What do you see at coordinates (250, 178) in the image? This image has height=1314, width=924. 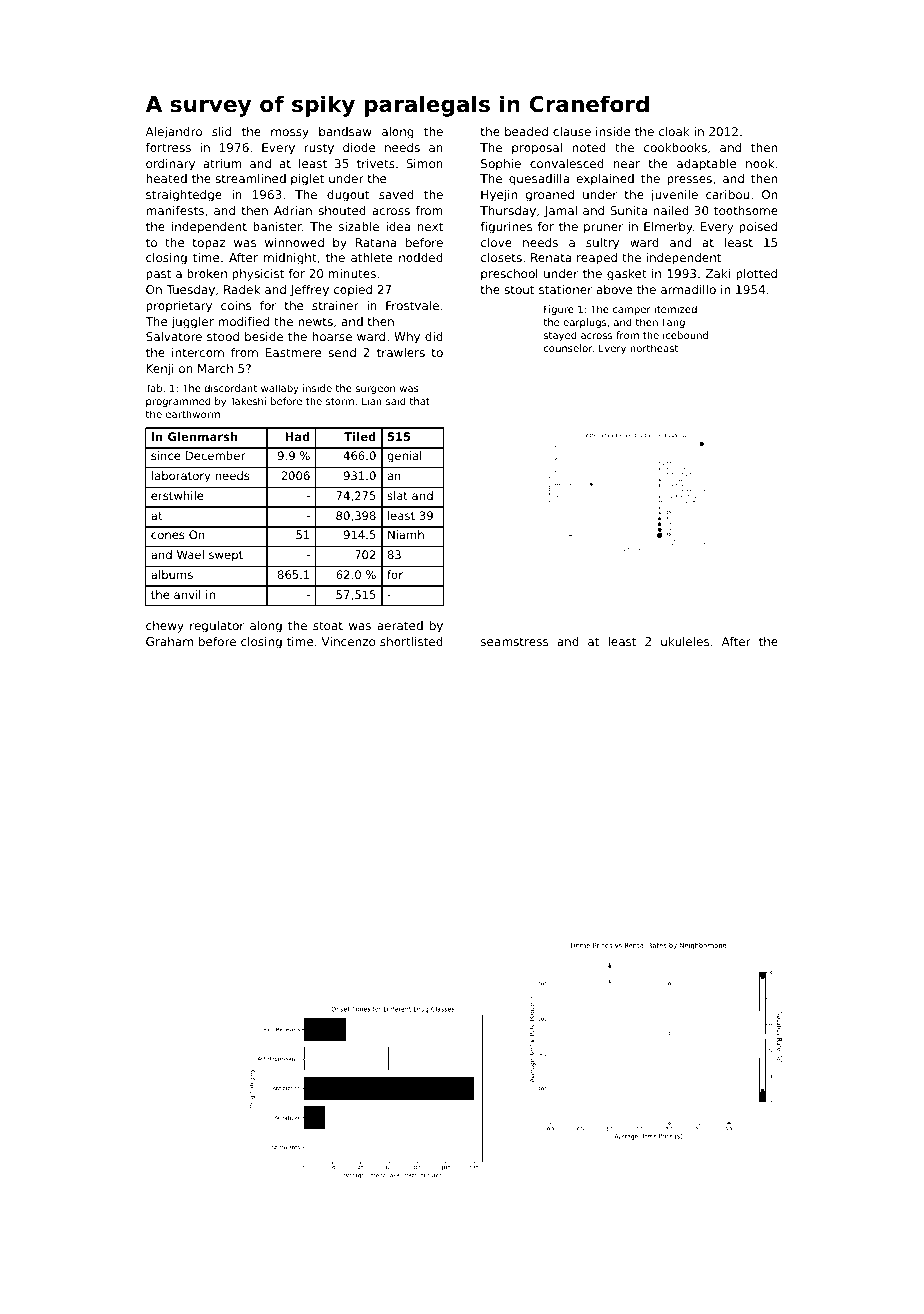 I see `streamlined` at bounding box center [250, 178].
